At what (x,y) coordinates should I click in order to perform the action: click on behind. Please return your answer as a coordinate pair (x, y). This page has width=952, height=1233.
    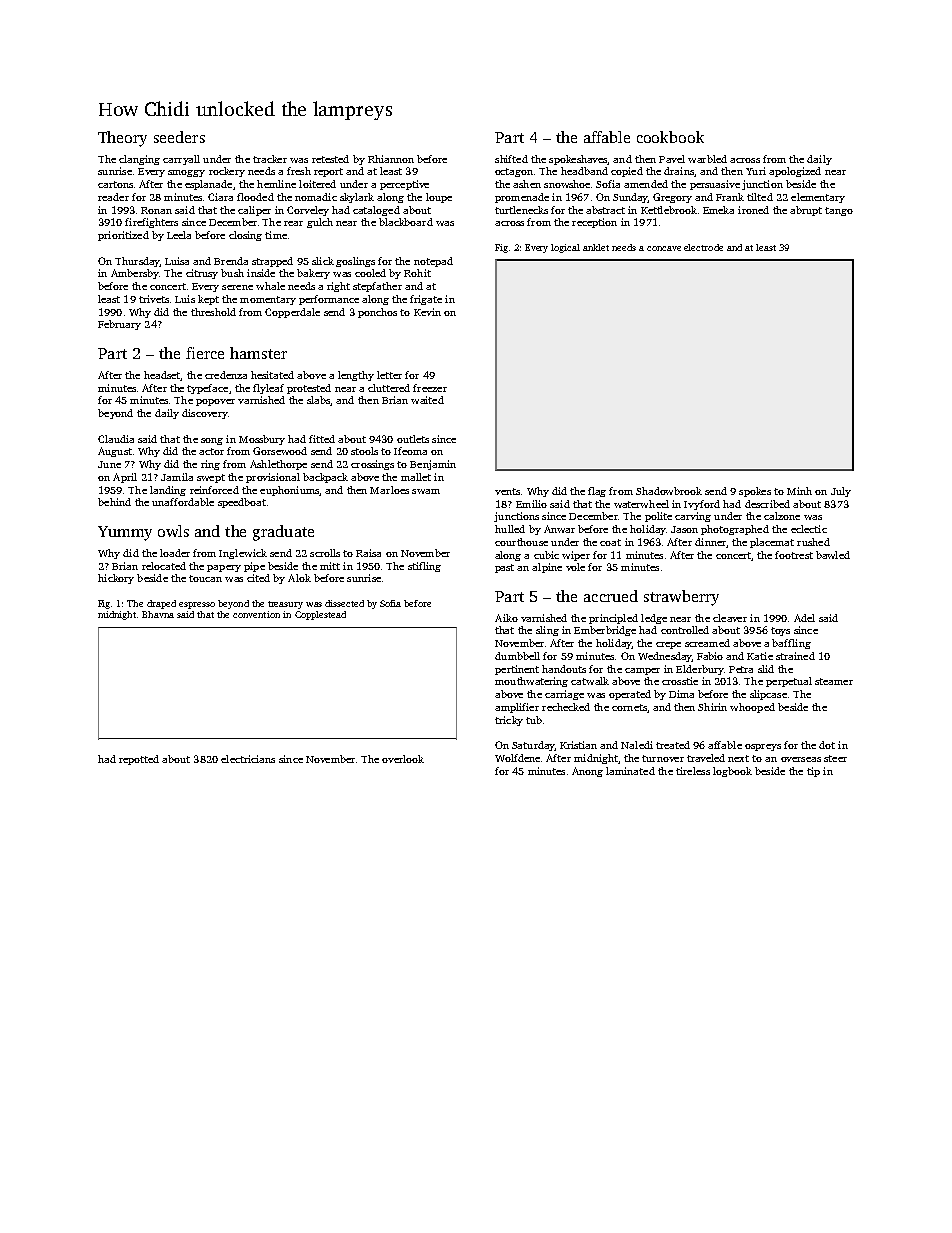
    Looking at the image, I should click on (114, 502).
